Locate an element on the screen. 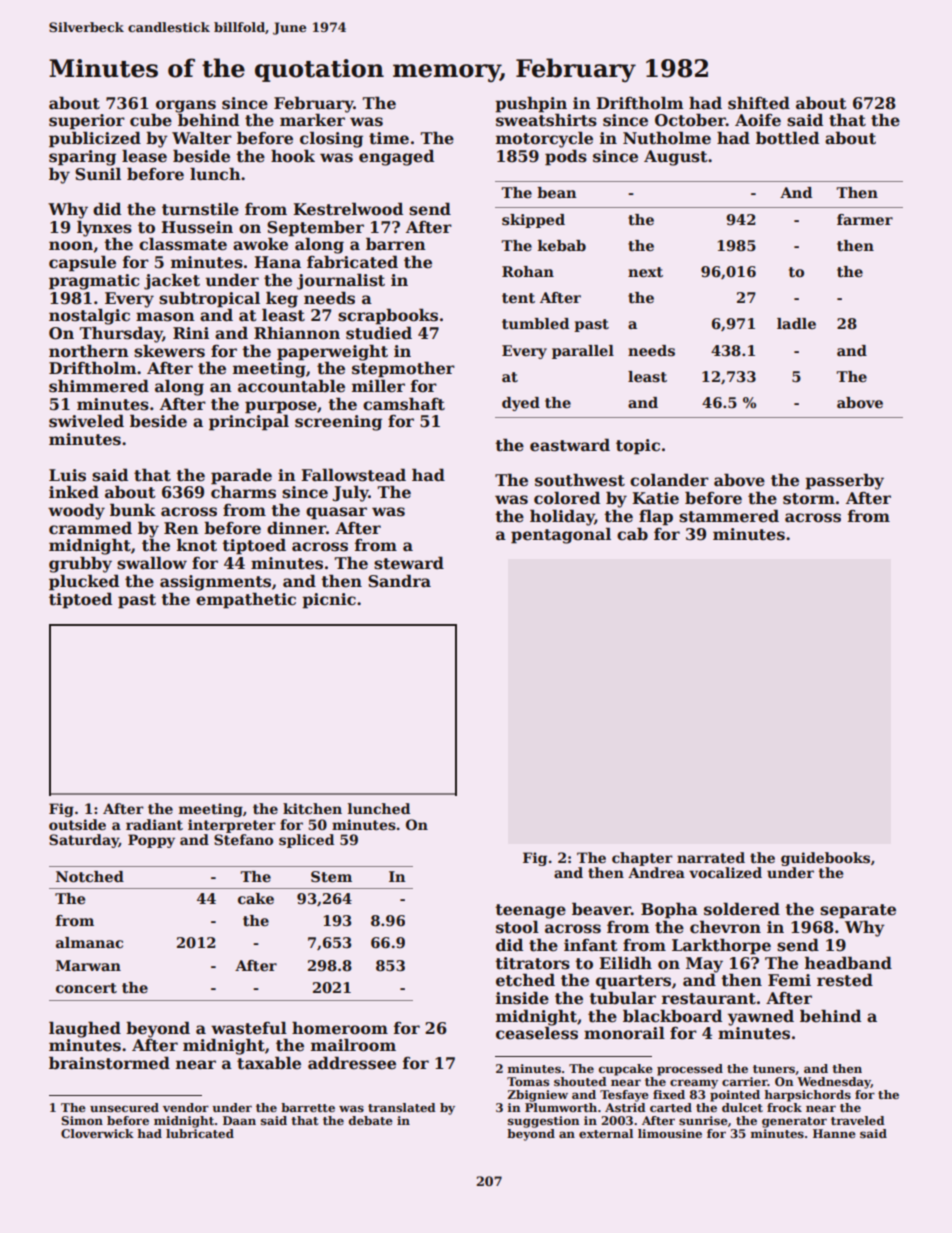 The image size is (952, 1233). separate is located at coordinates (858, 911).
